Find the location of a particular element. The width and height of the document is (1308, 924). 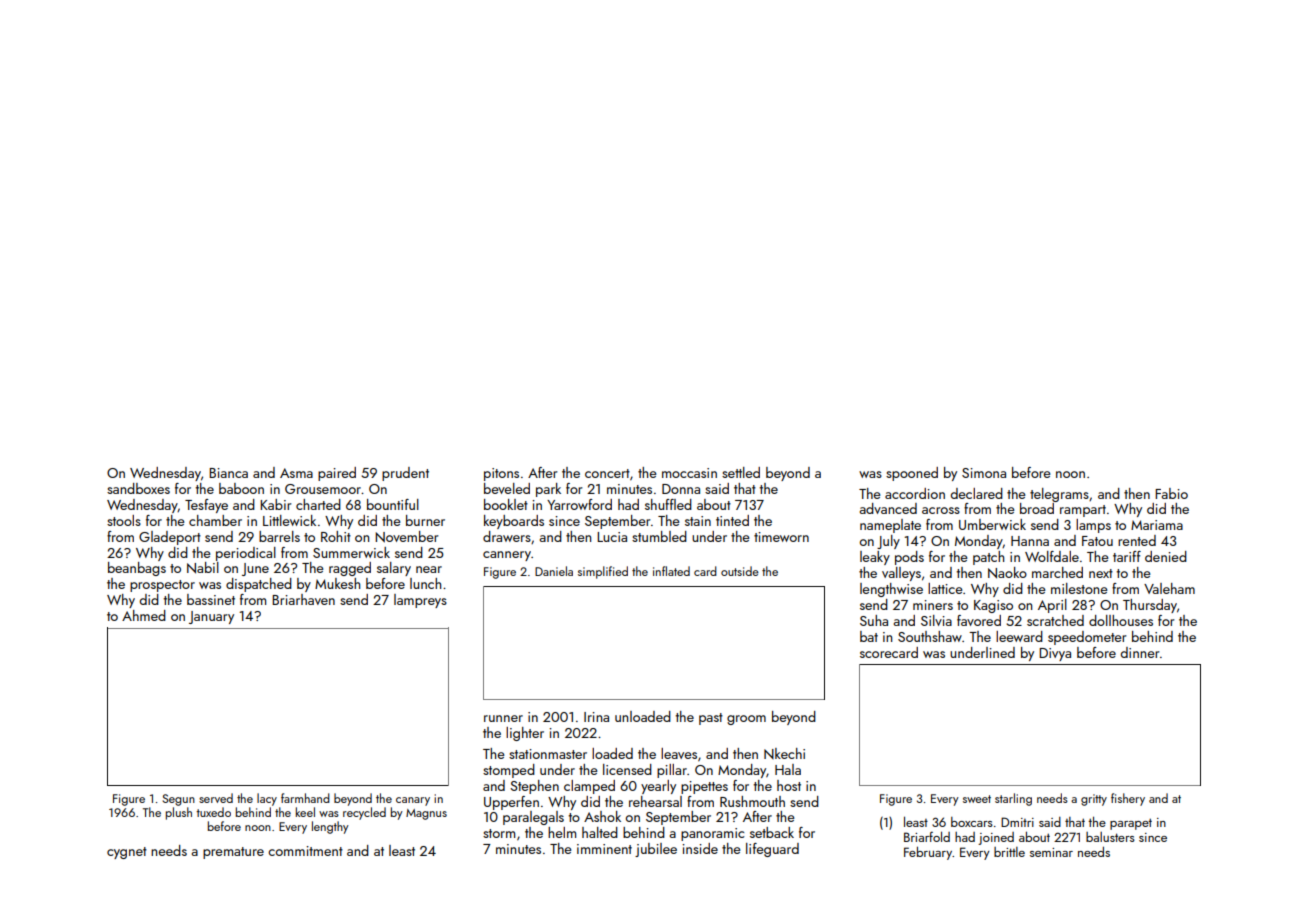

farmhand is located at coordinates (305, 798).
